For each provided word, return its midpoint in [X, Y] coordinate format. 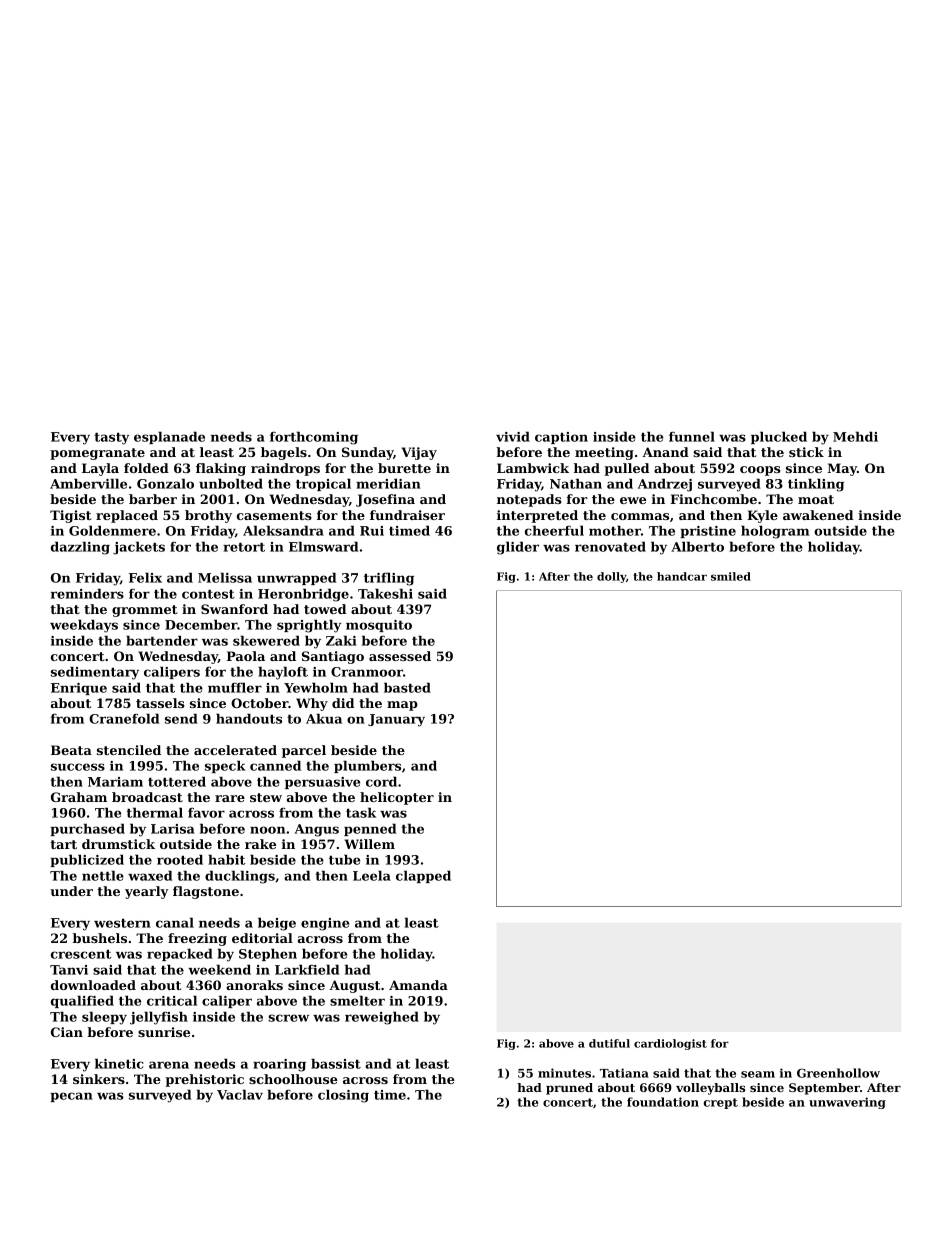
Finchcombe [713, 499]
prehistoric [205, 1080]
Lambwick [533, 468]
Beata [71, 750]
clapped [423, 876]
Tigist [71, 516]
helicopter [397, 798]
